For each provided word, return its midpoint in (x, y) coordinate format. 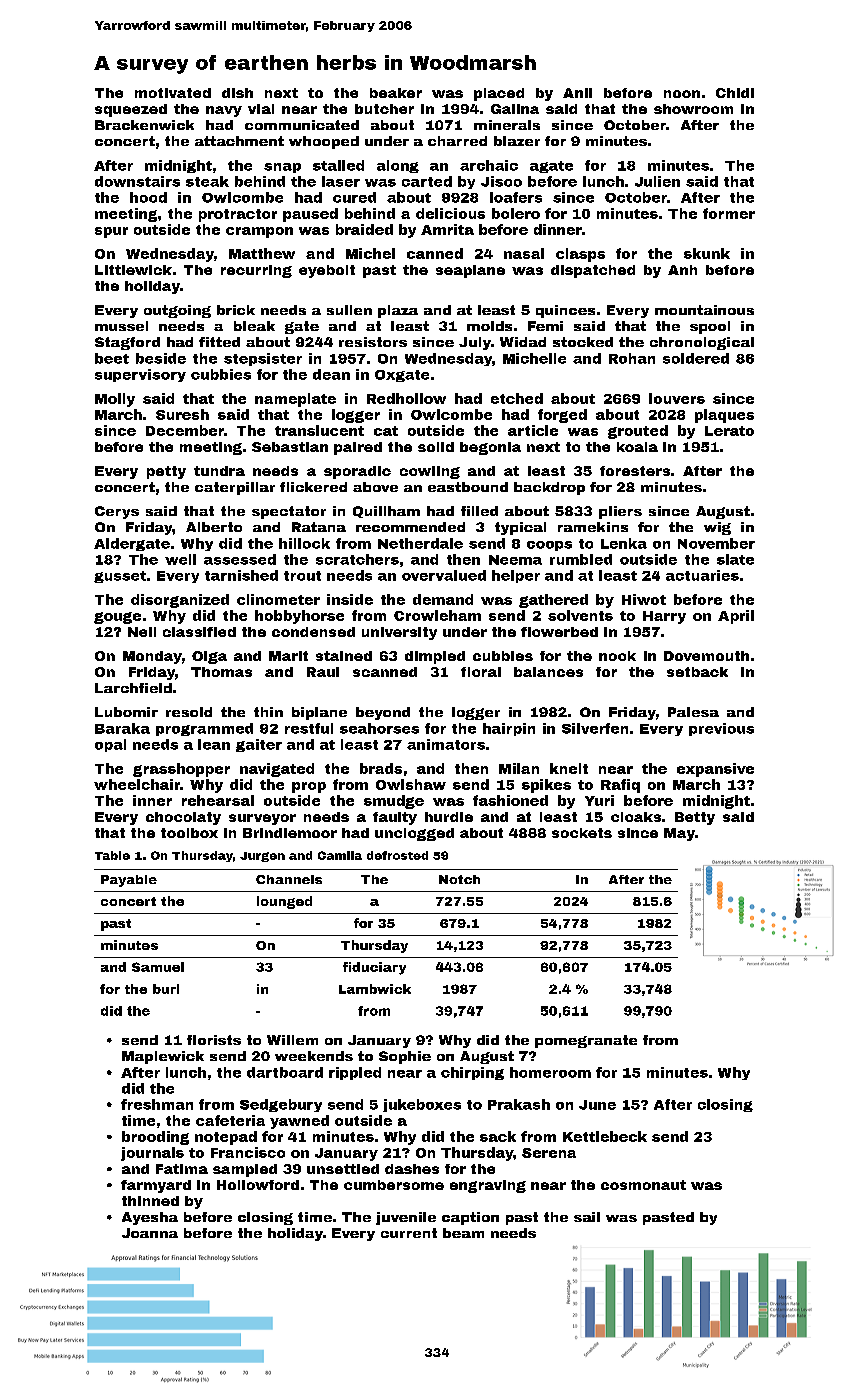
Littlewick (133, 270)
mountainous (704, 310)
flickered (313, 487)
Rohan (632, 358)
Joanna (150, 1233)
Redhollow (406, 398)
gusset (120, 577)
